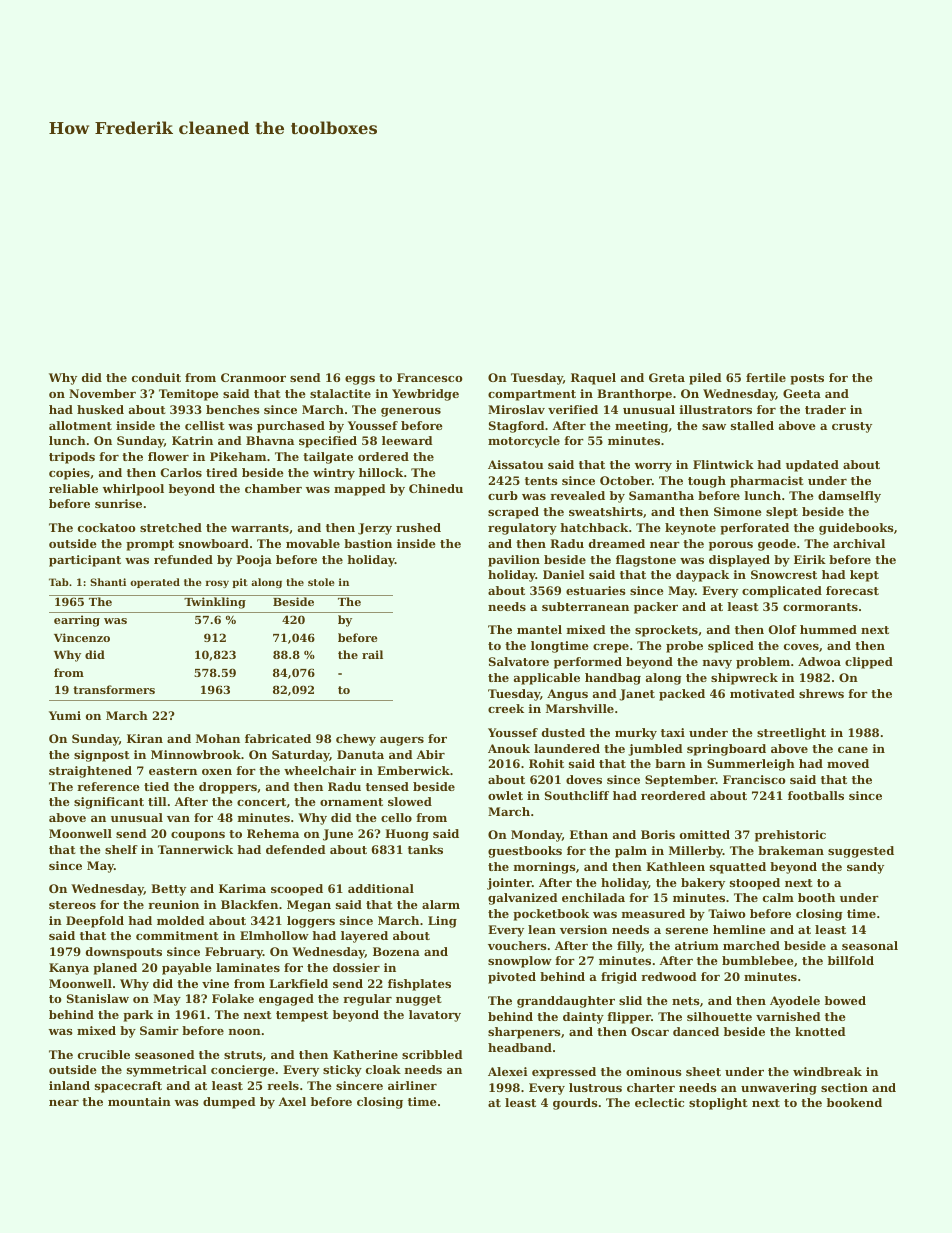  Describe the element at coordinates (682, 695) in the screenshot. I see `packed` at that location.
